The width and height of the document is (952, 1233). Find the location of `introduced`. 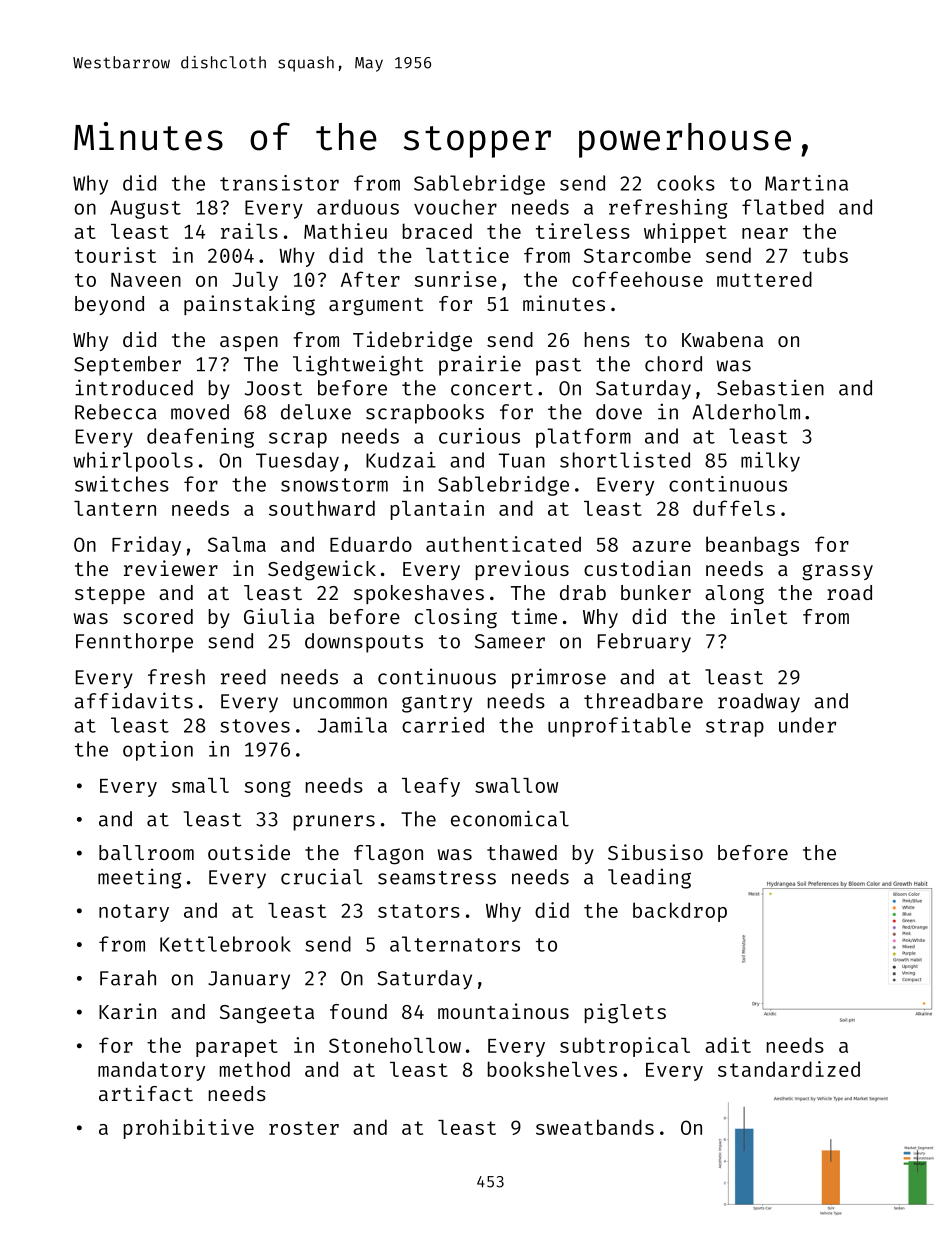

introduced is located at coordinates (134, 387).
